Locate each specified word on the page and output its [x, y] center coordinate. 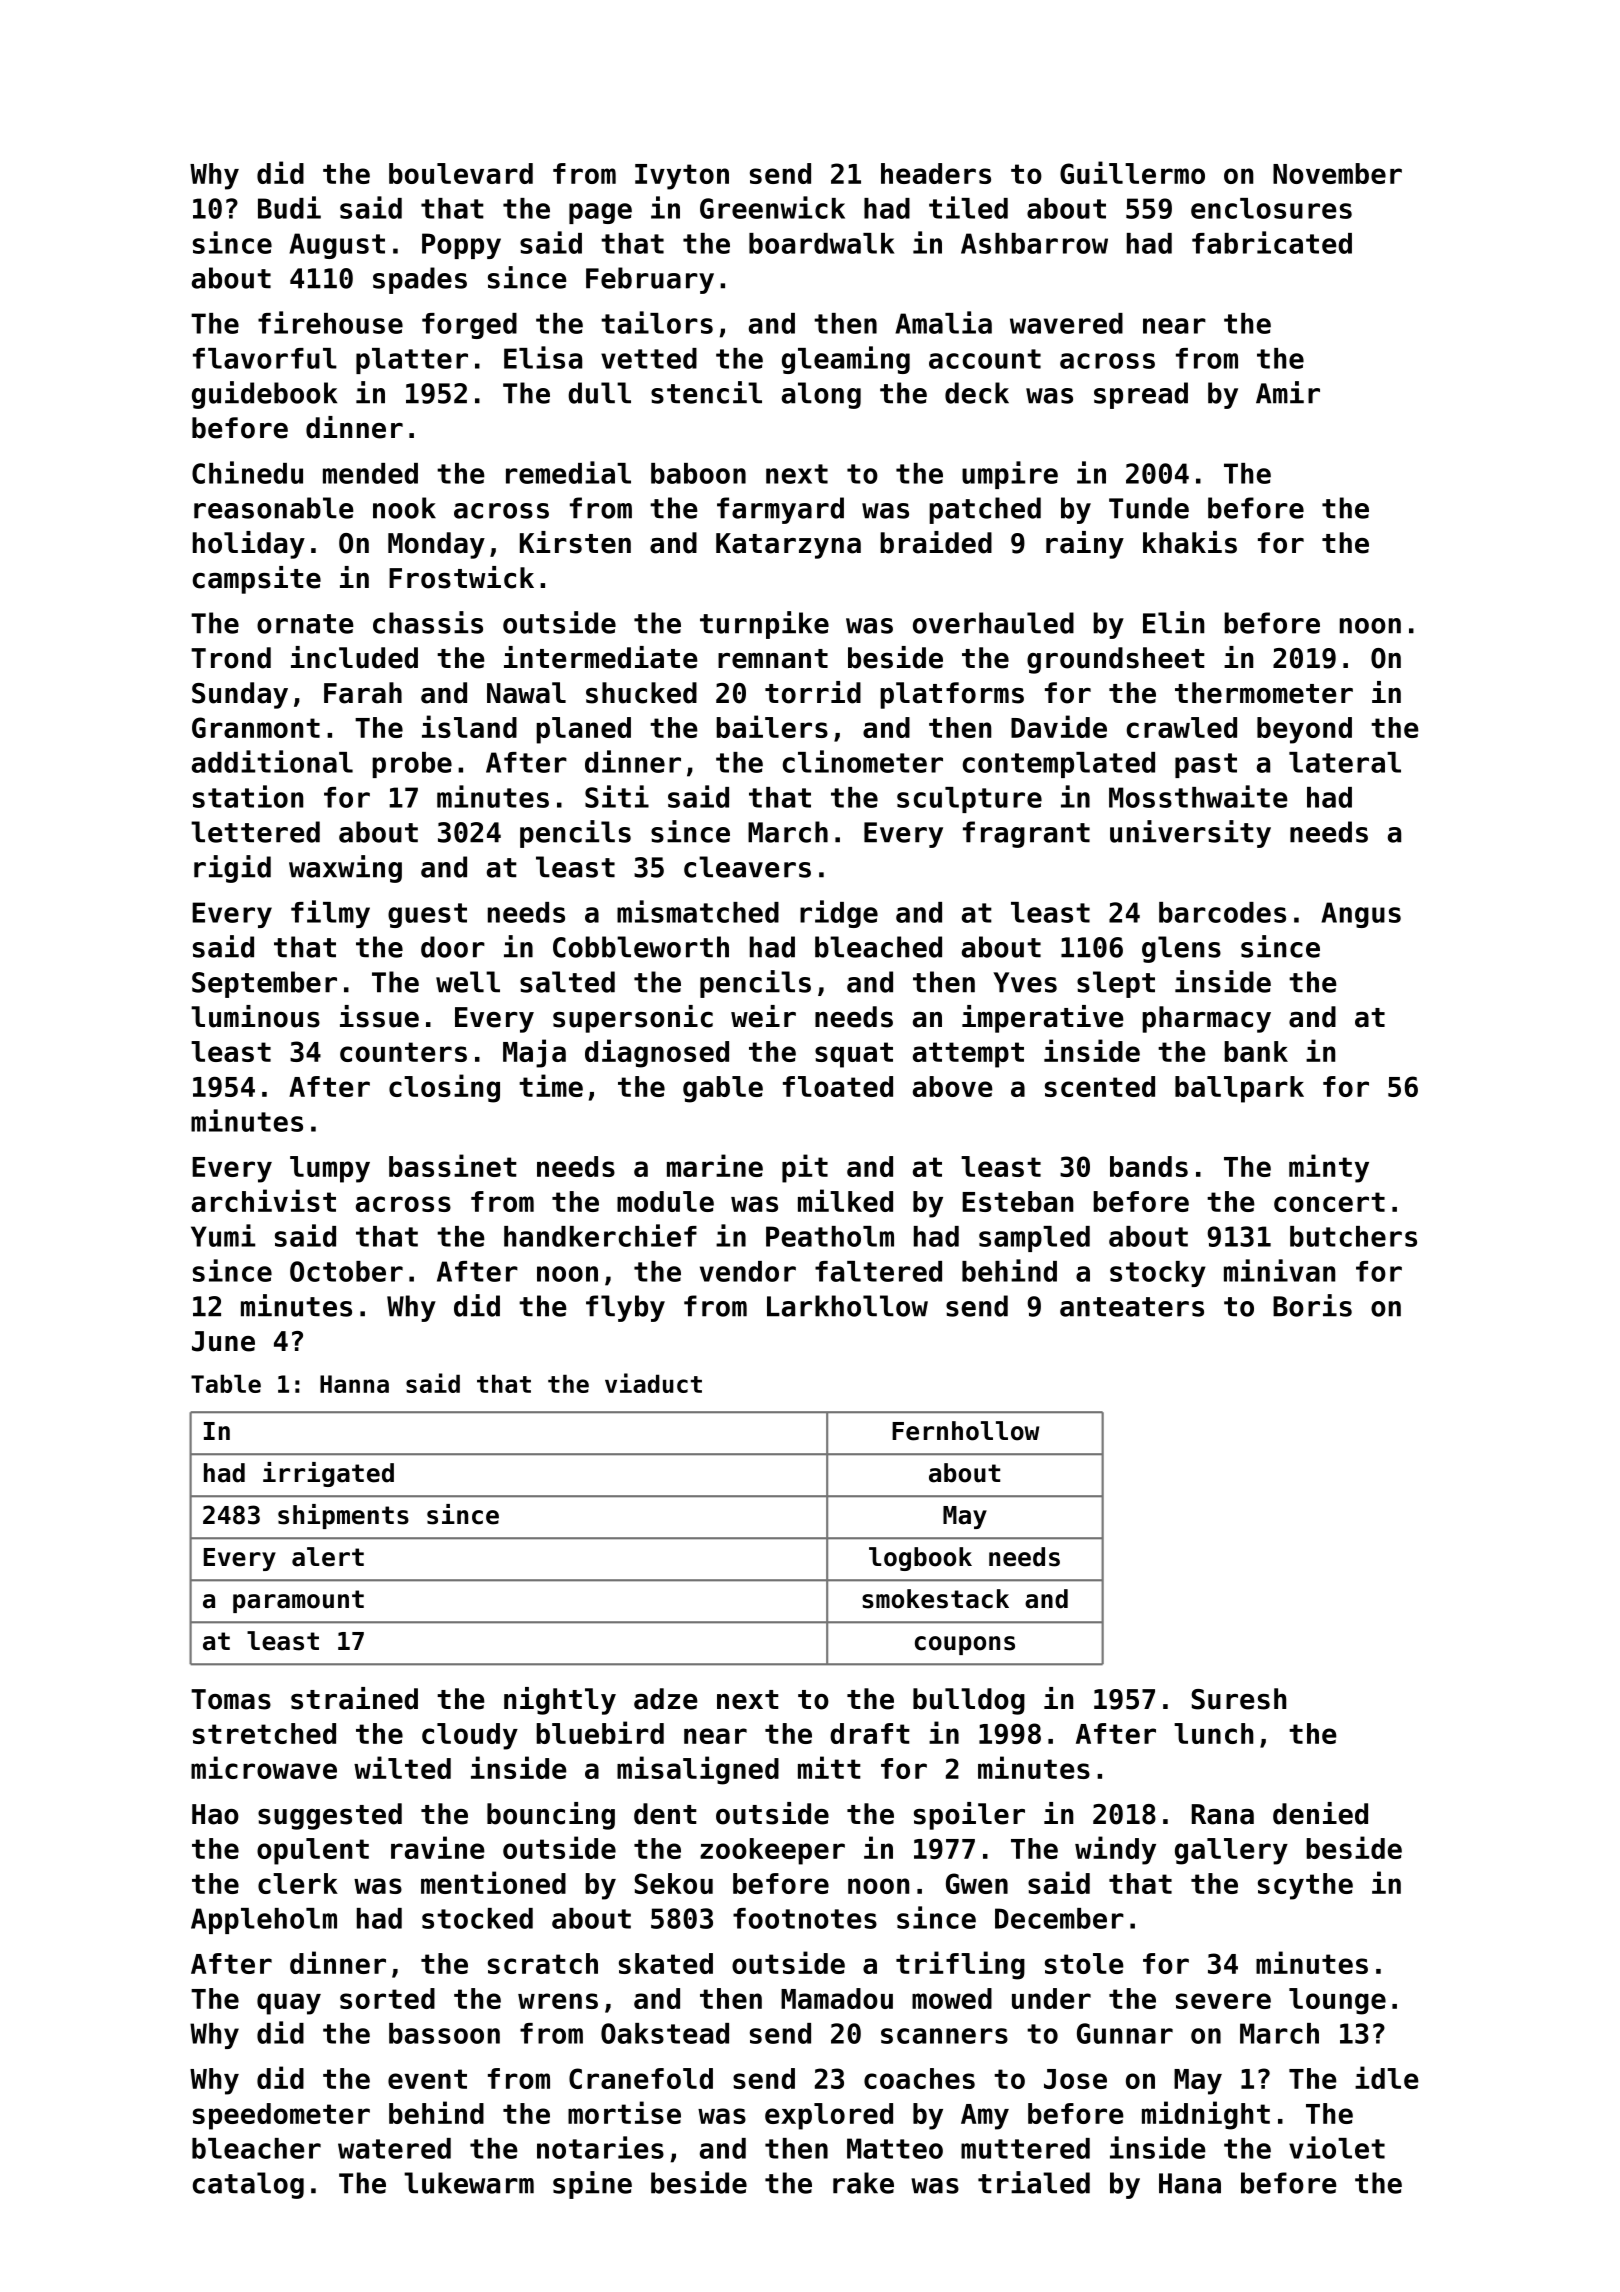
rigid [232, 869]
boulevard [461, 173]
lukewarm [469, 2183]
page [600, 213]
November [1337, 173]
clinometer [863, 761]
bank [1256, 1051]
